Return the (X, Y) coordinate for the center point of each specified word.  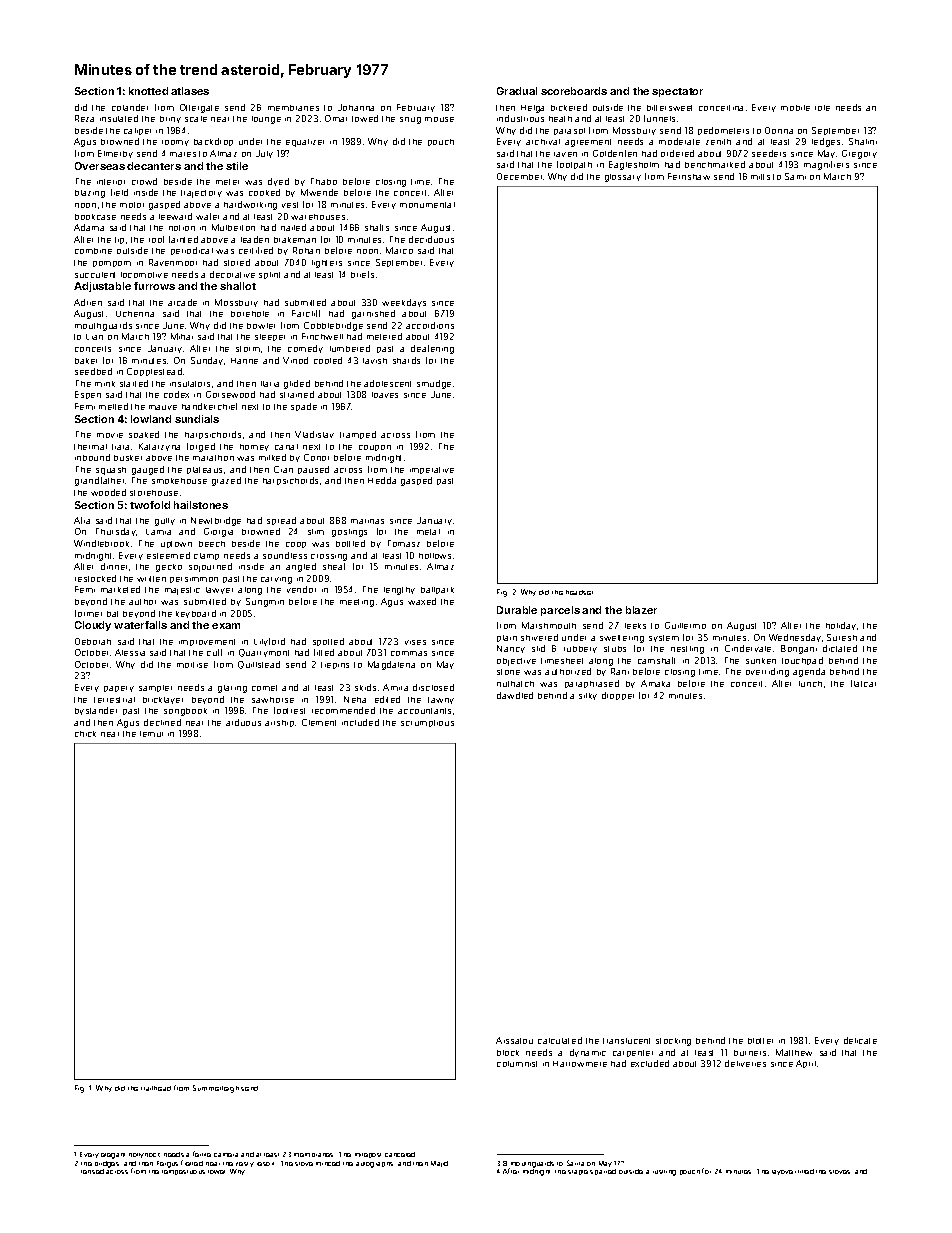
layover (784, 1172)
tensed (92, 1171)
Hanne (244, 361)
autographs (374, 1165)
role (822, 108)
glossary (623, 178)
